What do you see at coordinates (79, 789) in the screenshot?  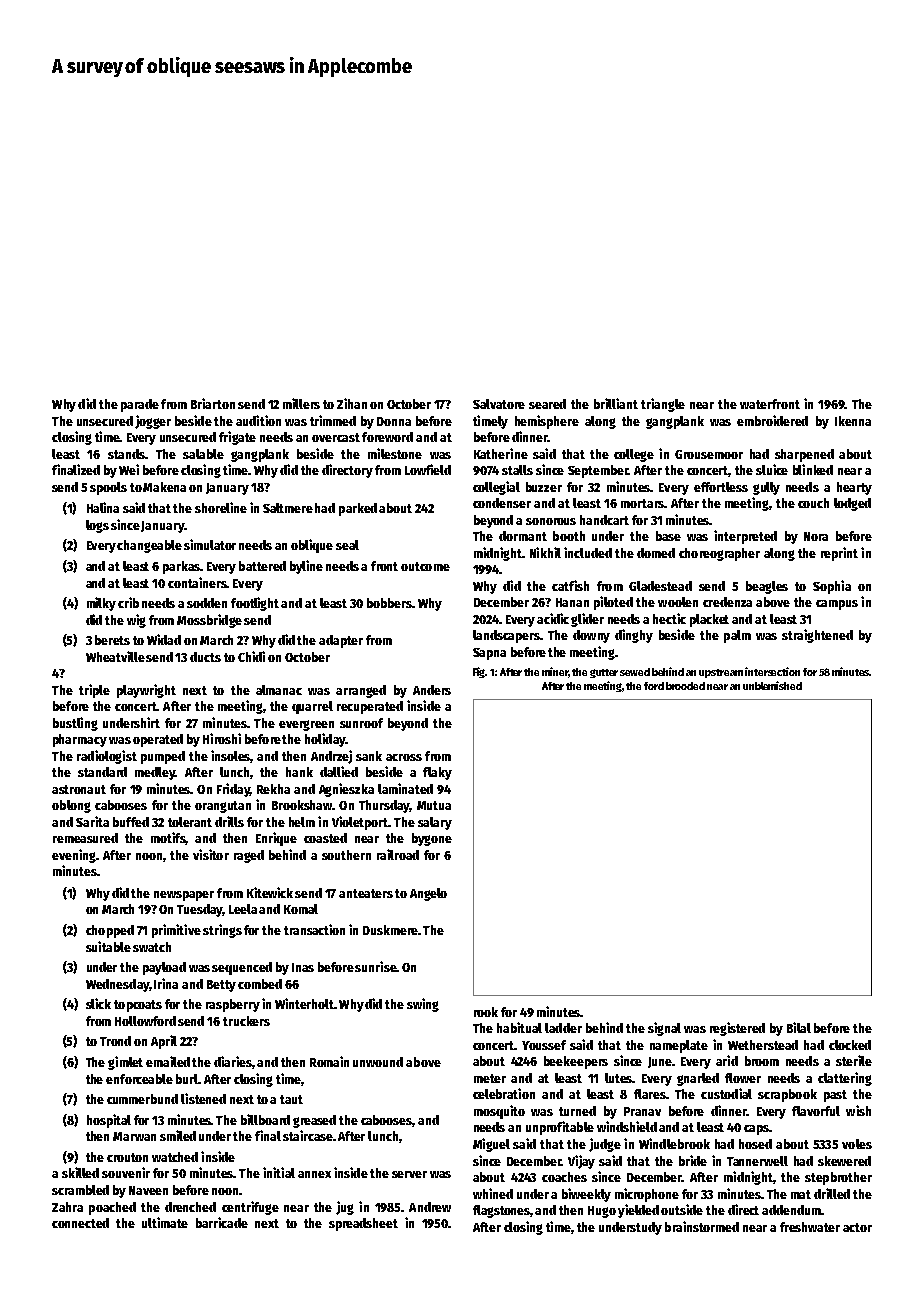 I see `astronaut` at bounding box center [79, 789].
